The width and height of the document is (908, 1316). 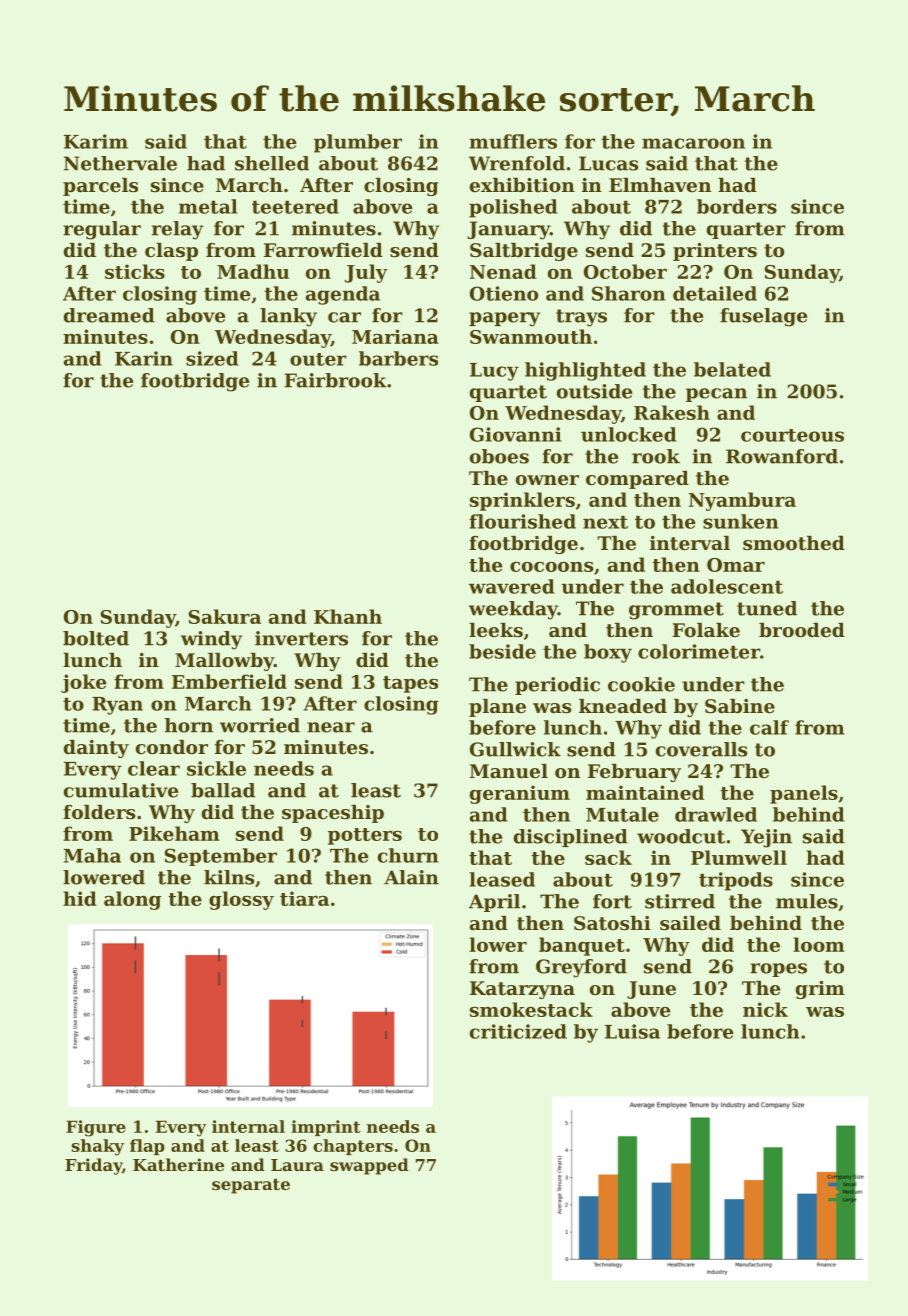 I want to click on Madhu, so click(x=253, y=271).
